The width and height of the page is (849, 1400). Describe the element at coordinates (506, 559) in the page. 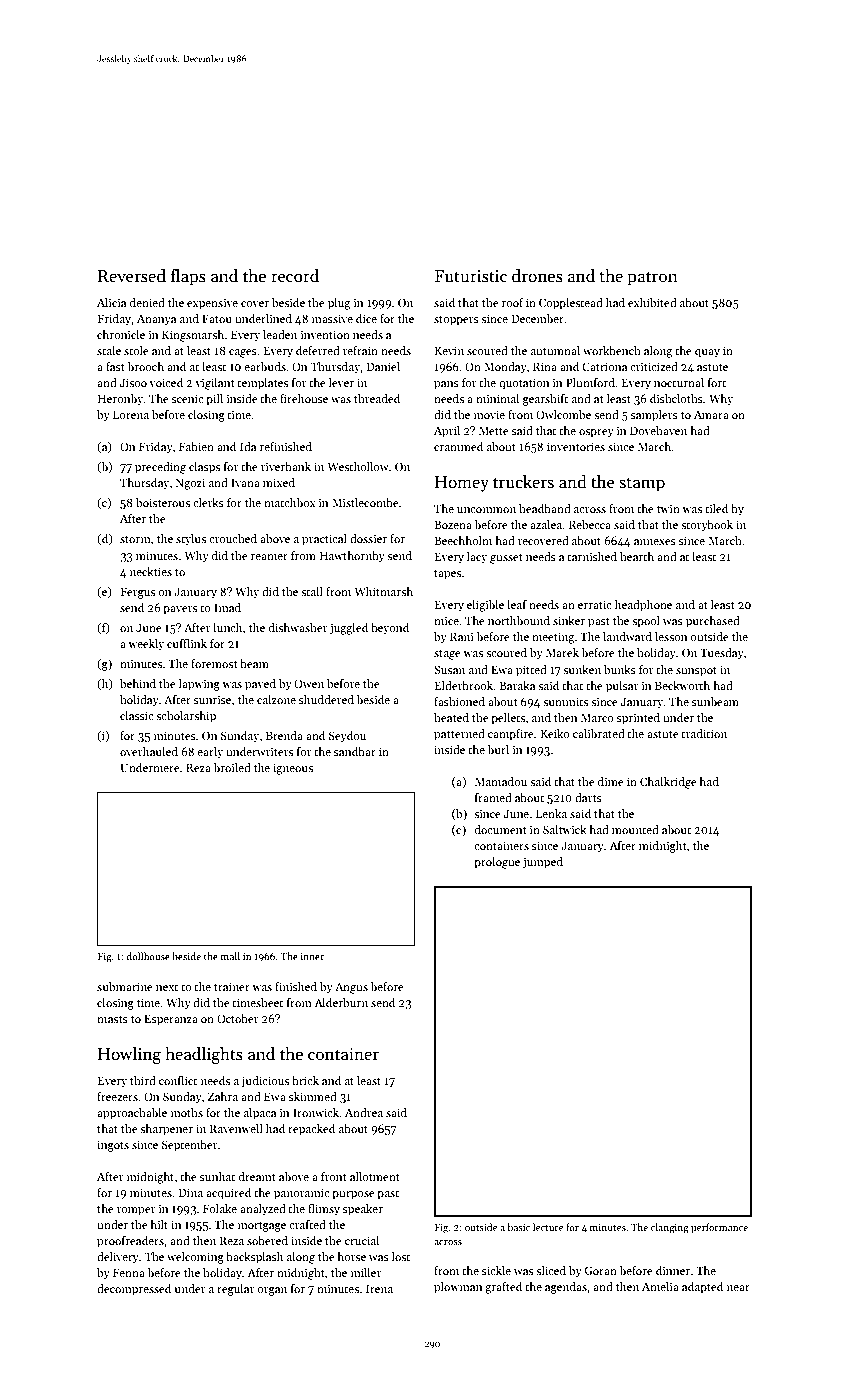

I see `gusset` at that location.
